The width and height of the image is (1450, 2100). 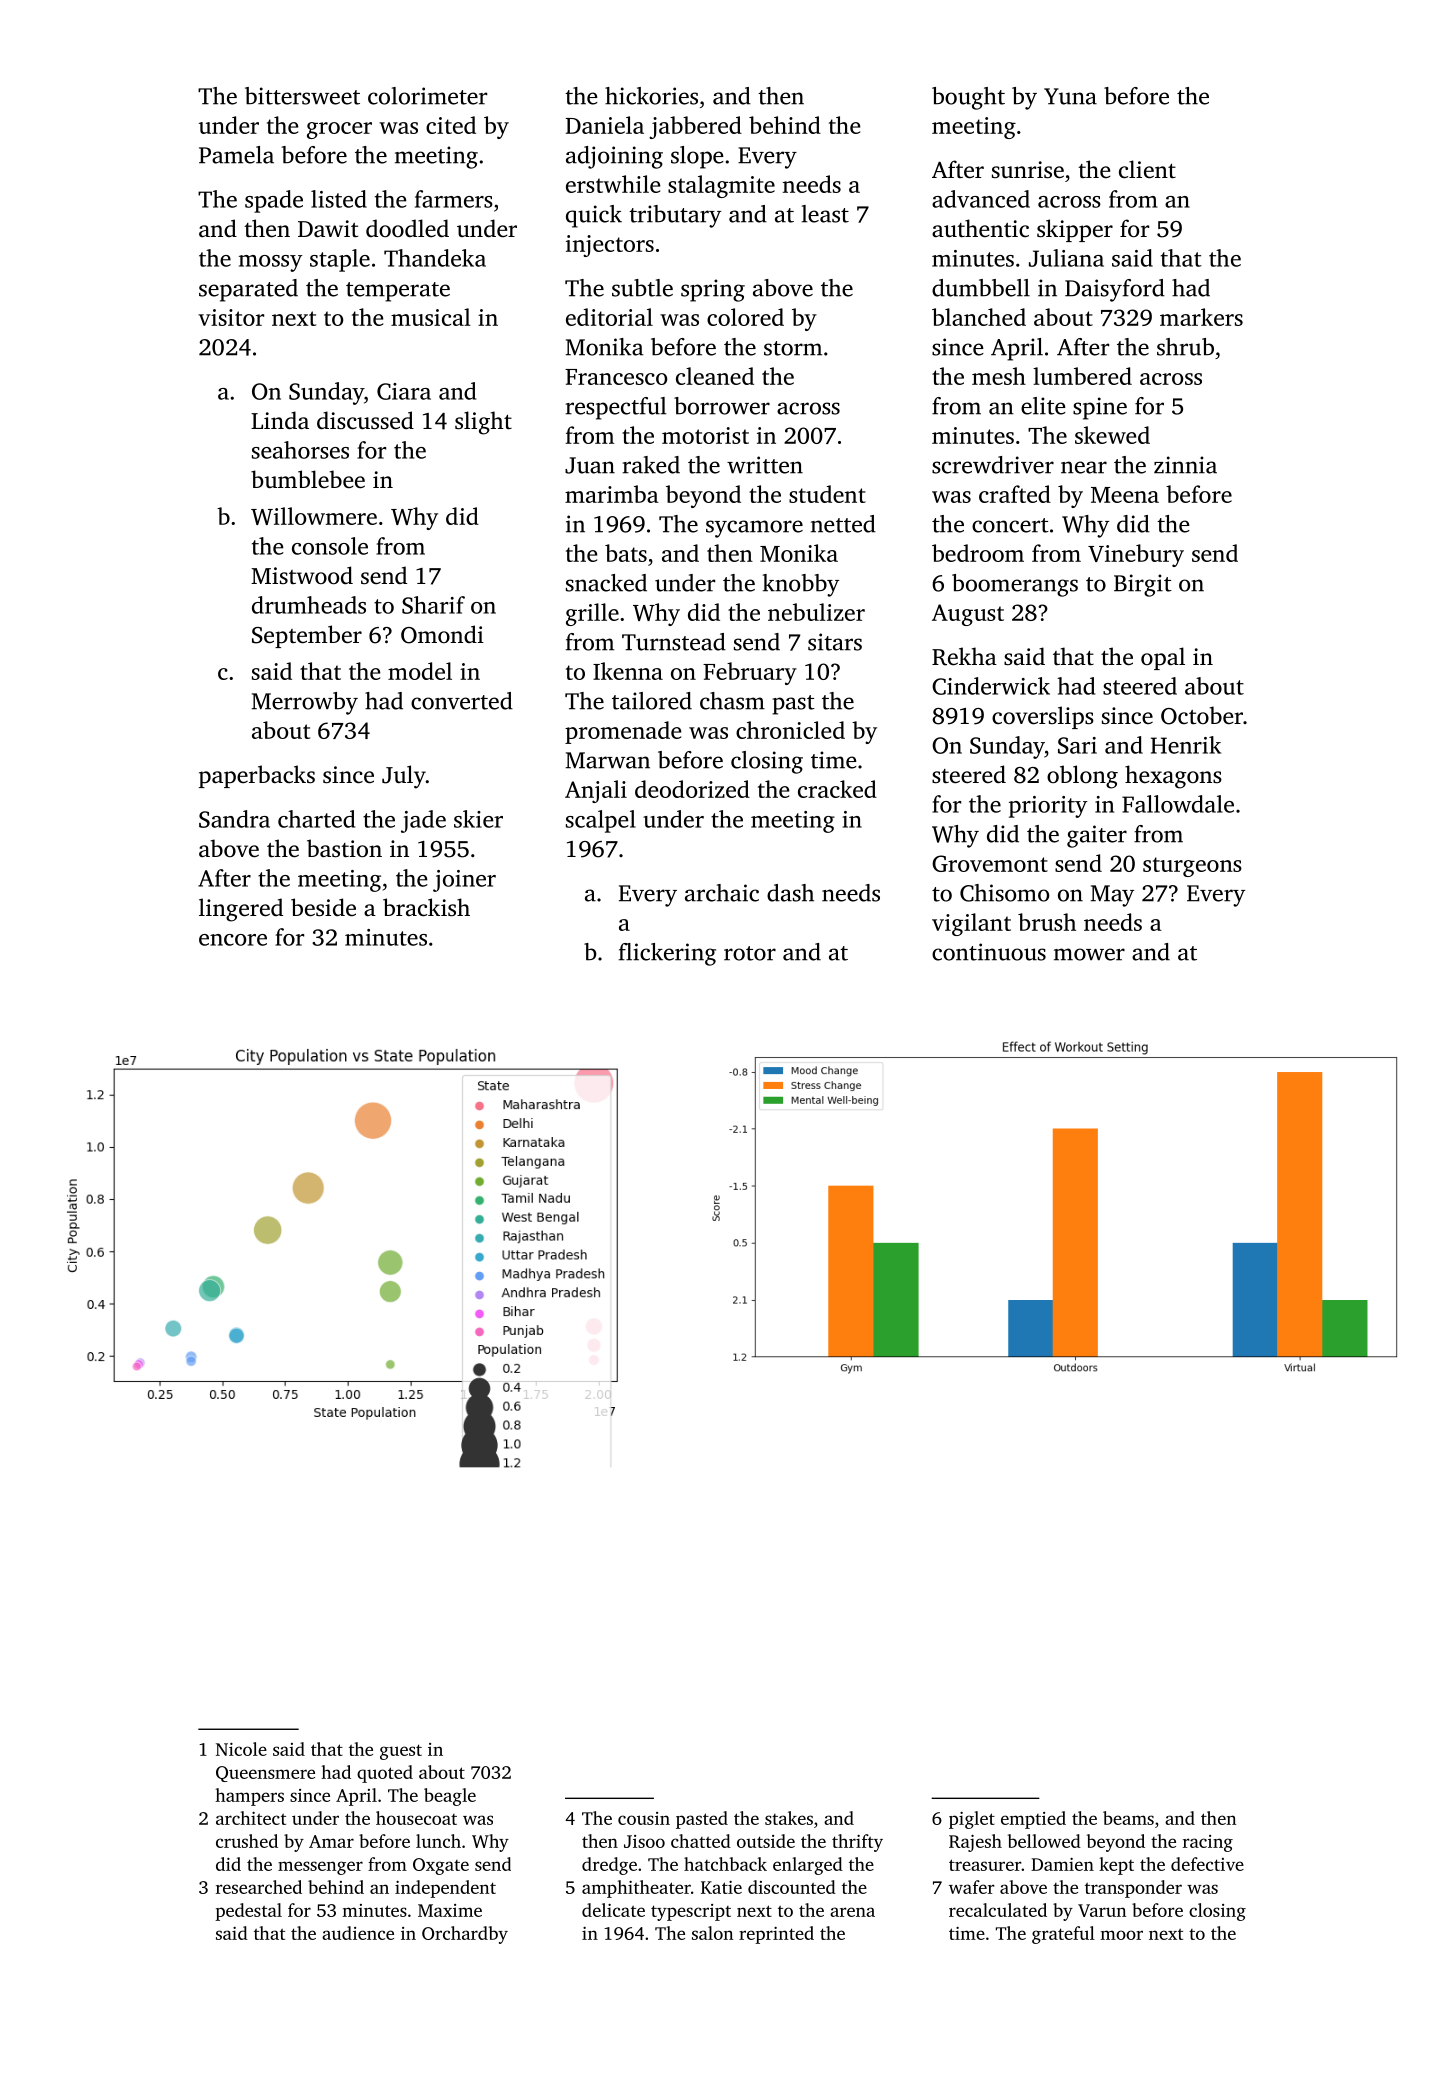 What do you see at coordinates (241, 910) in the image?
I see `lingered` at bounding box center [241, 910].
